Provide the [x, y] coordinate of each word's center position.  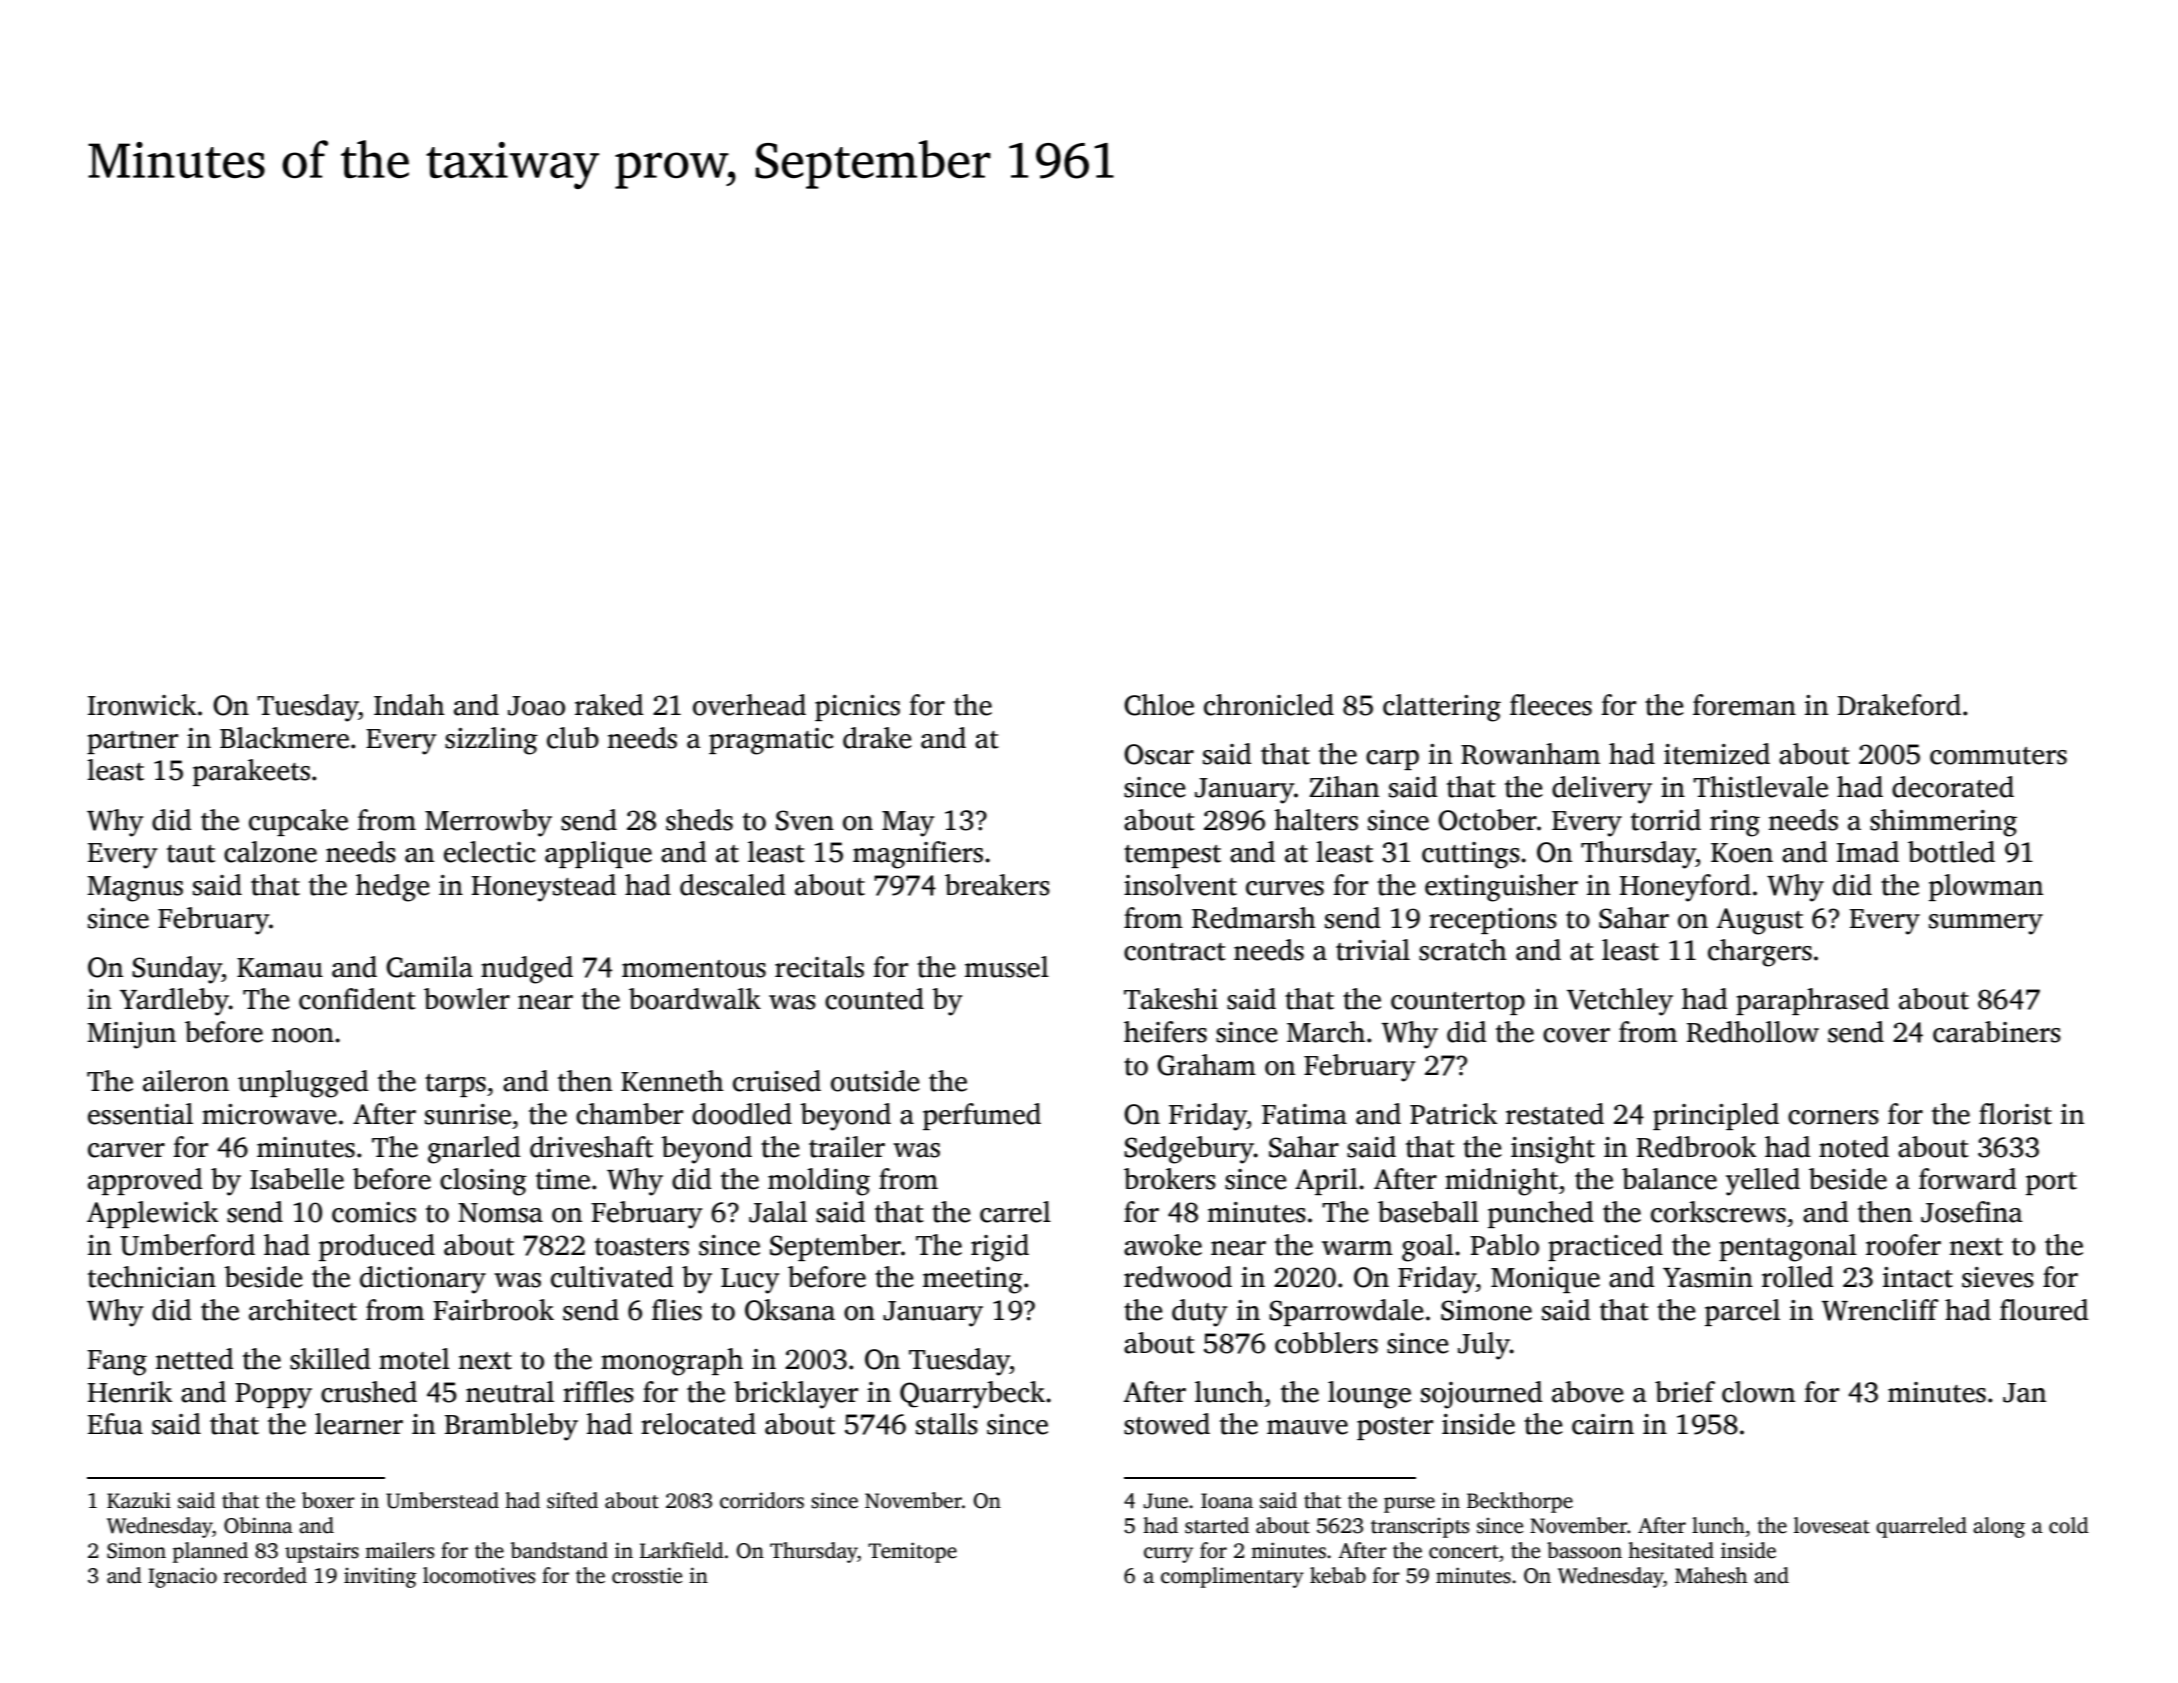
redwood [1178, 1277]
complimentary [1232, 1577]
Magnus [135, 889]
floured [2044, 1310]
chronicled [1269, 705]
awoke [1163, 1245]
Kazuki [139, 1500]
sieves [1998, 1277]
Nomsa [500, 1213]
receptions [1493, 921]
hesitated [1671, 1550]
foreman [1744, 705]
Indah [409, 705]
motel [414, 1359]
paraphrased [1812, 1001]
